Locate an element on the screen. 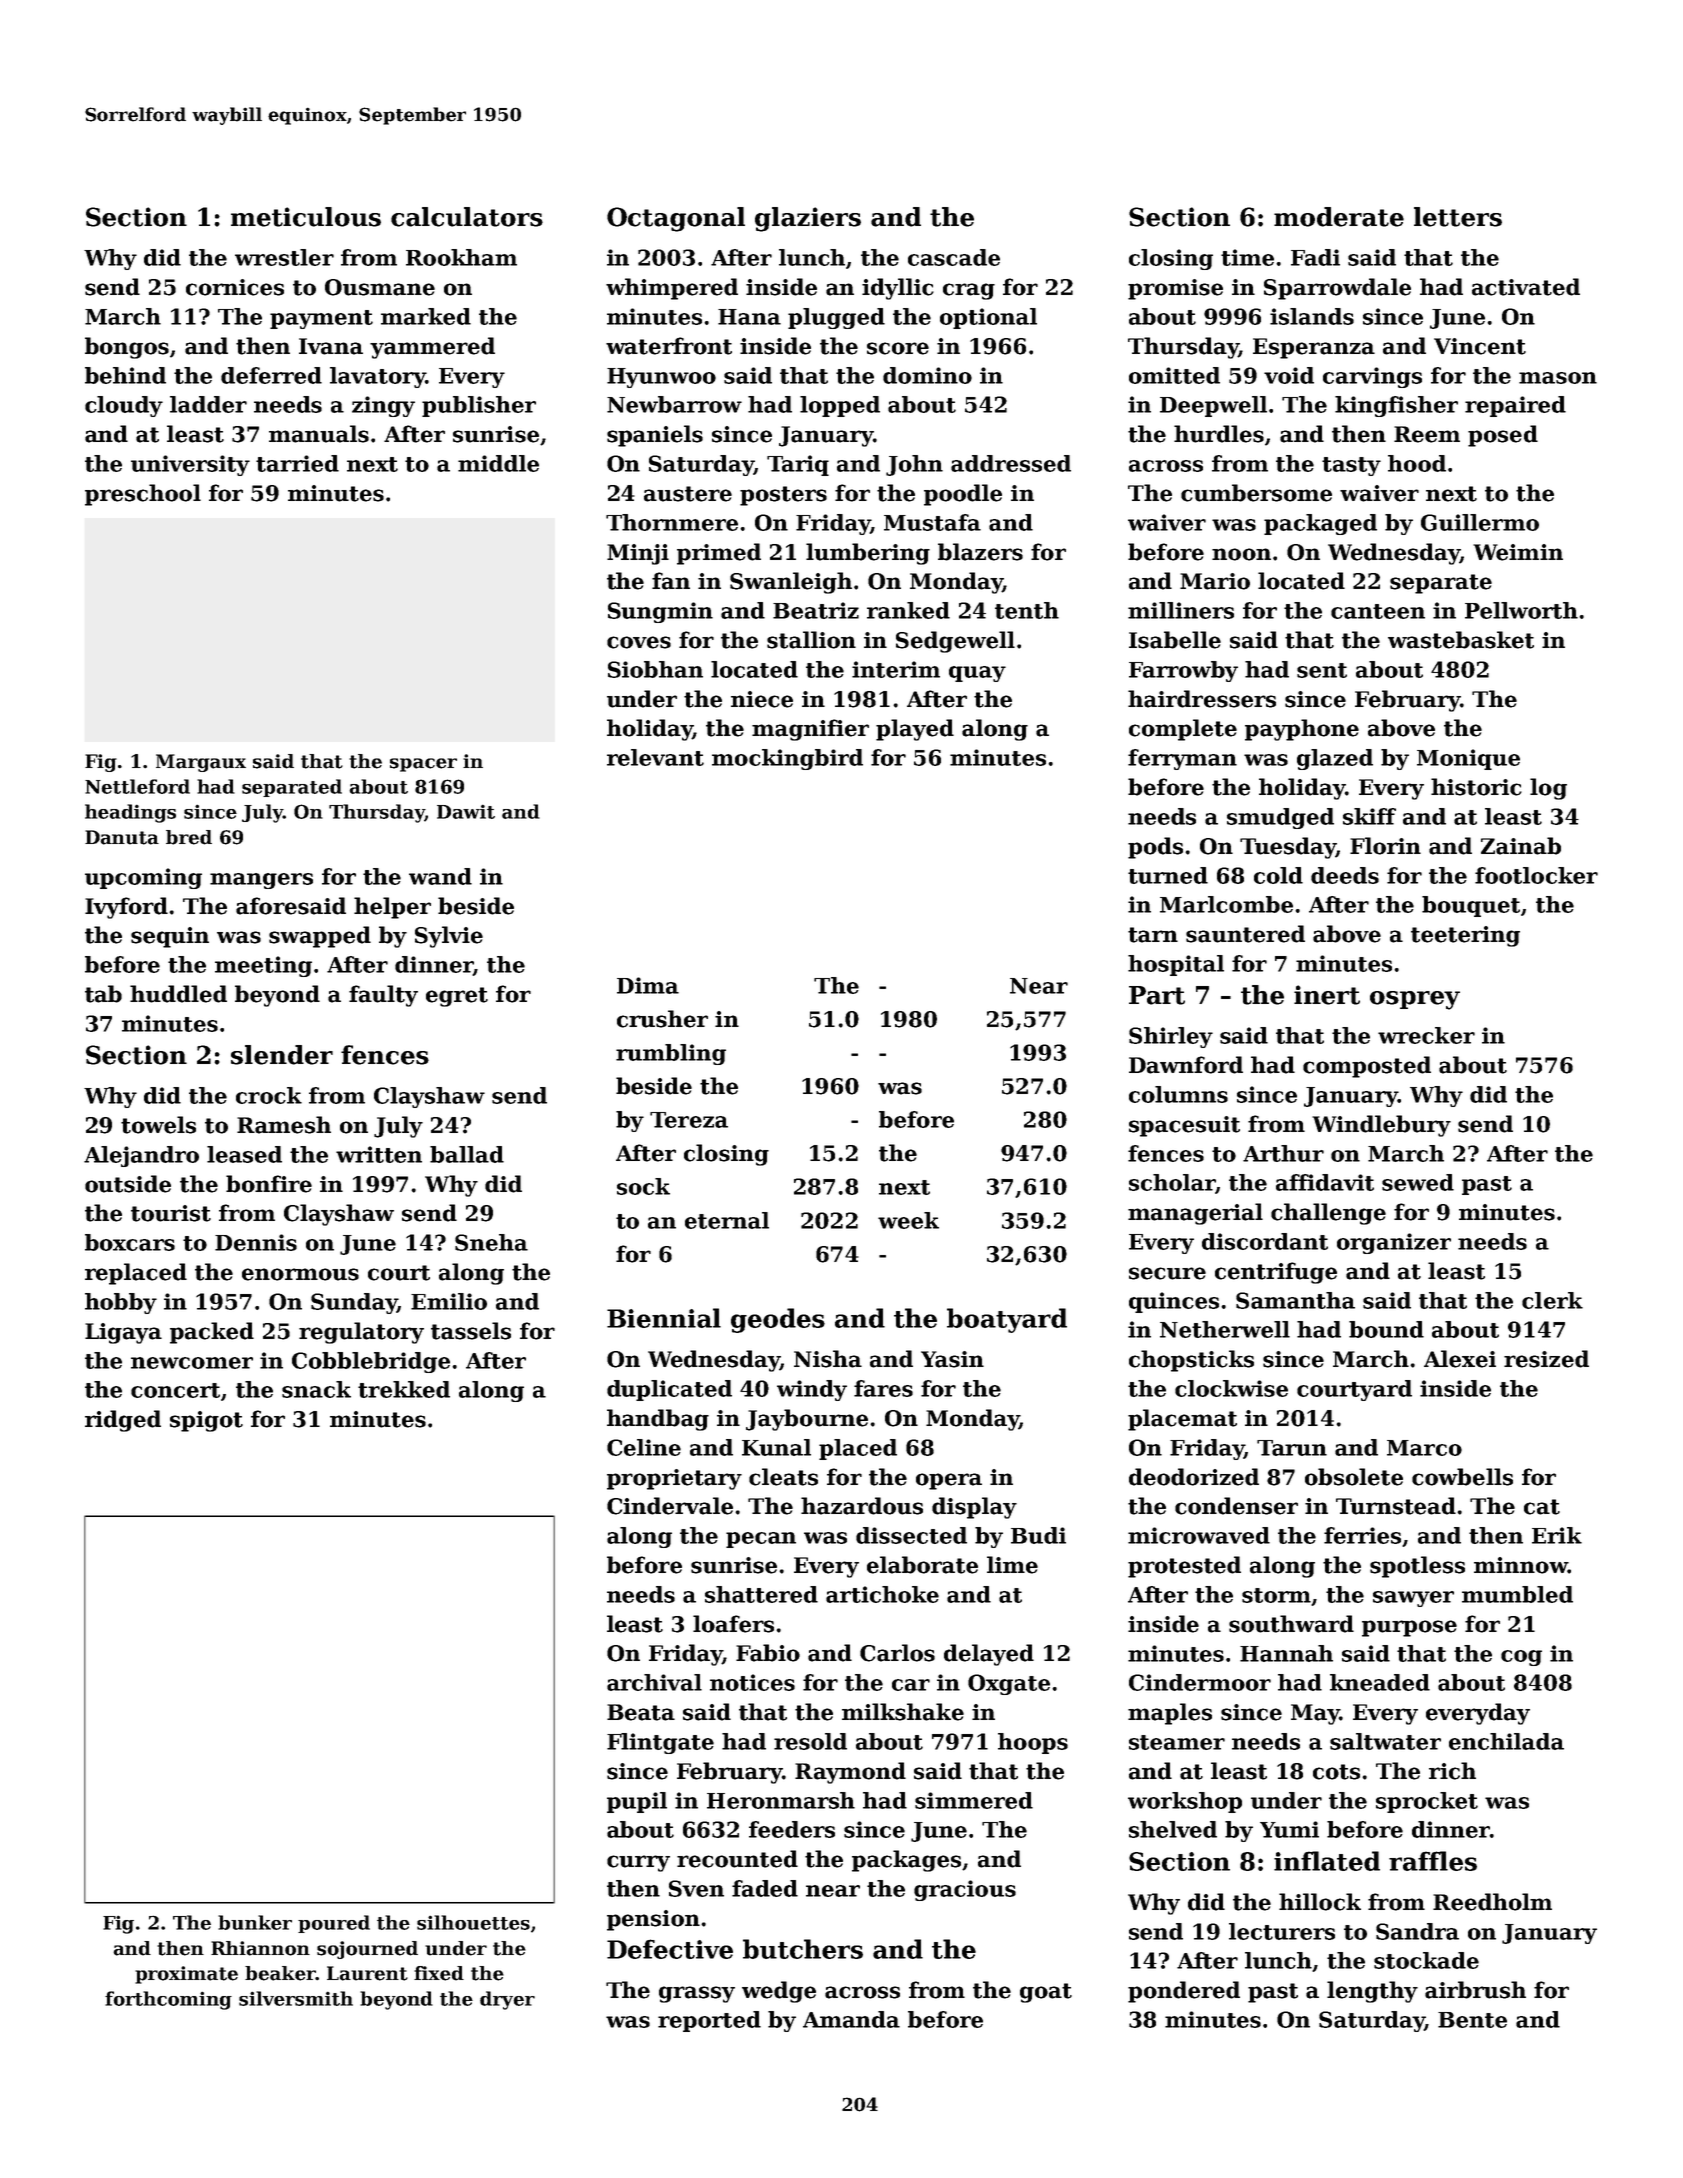 This screenshot has height=2178, width=1683. Part is located at coordinates (1157, 995).
